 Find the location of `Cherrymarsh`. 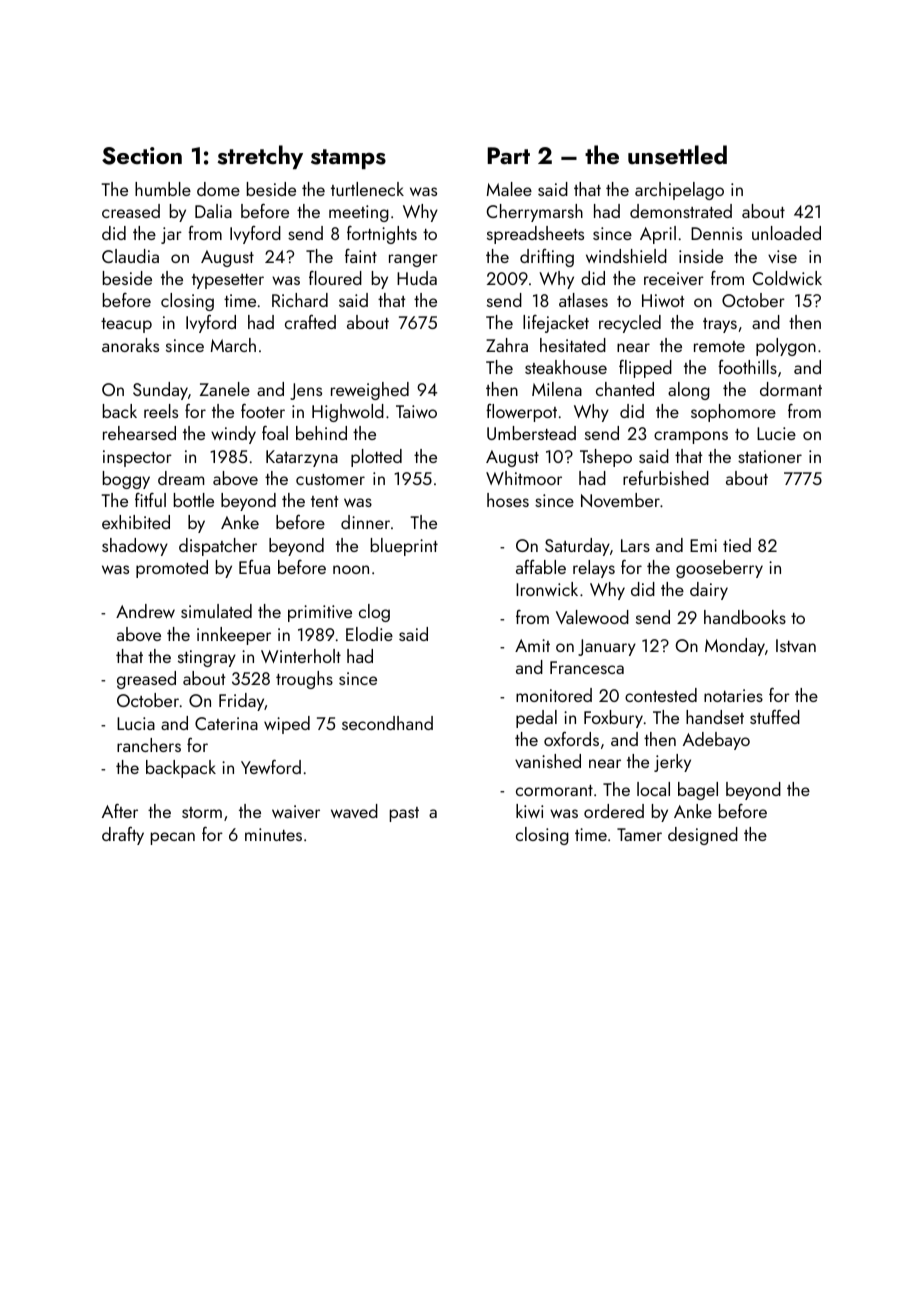

Cherrymarsh is located at coordinates (534, 213).
